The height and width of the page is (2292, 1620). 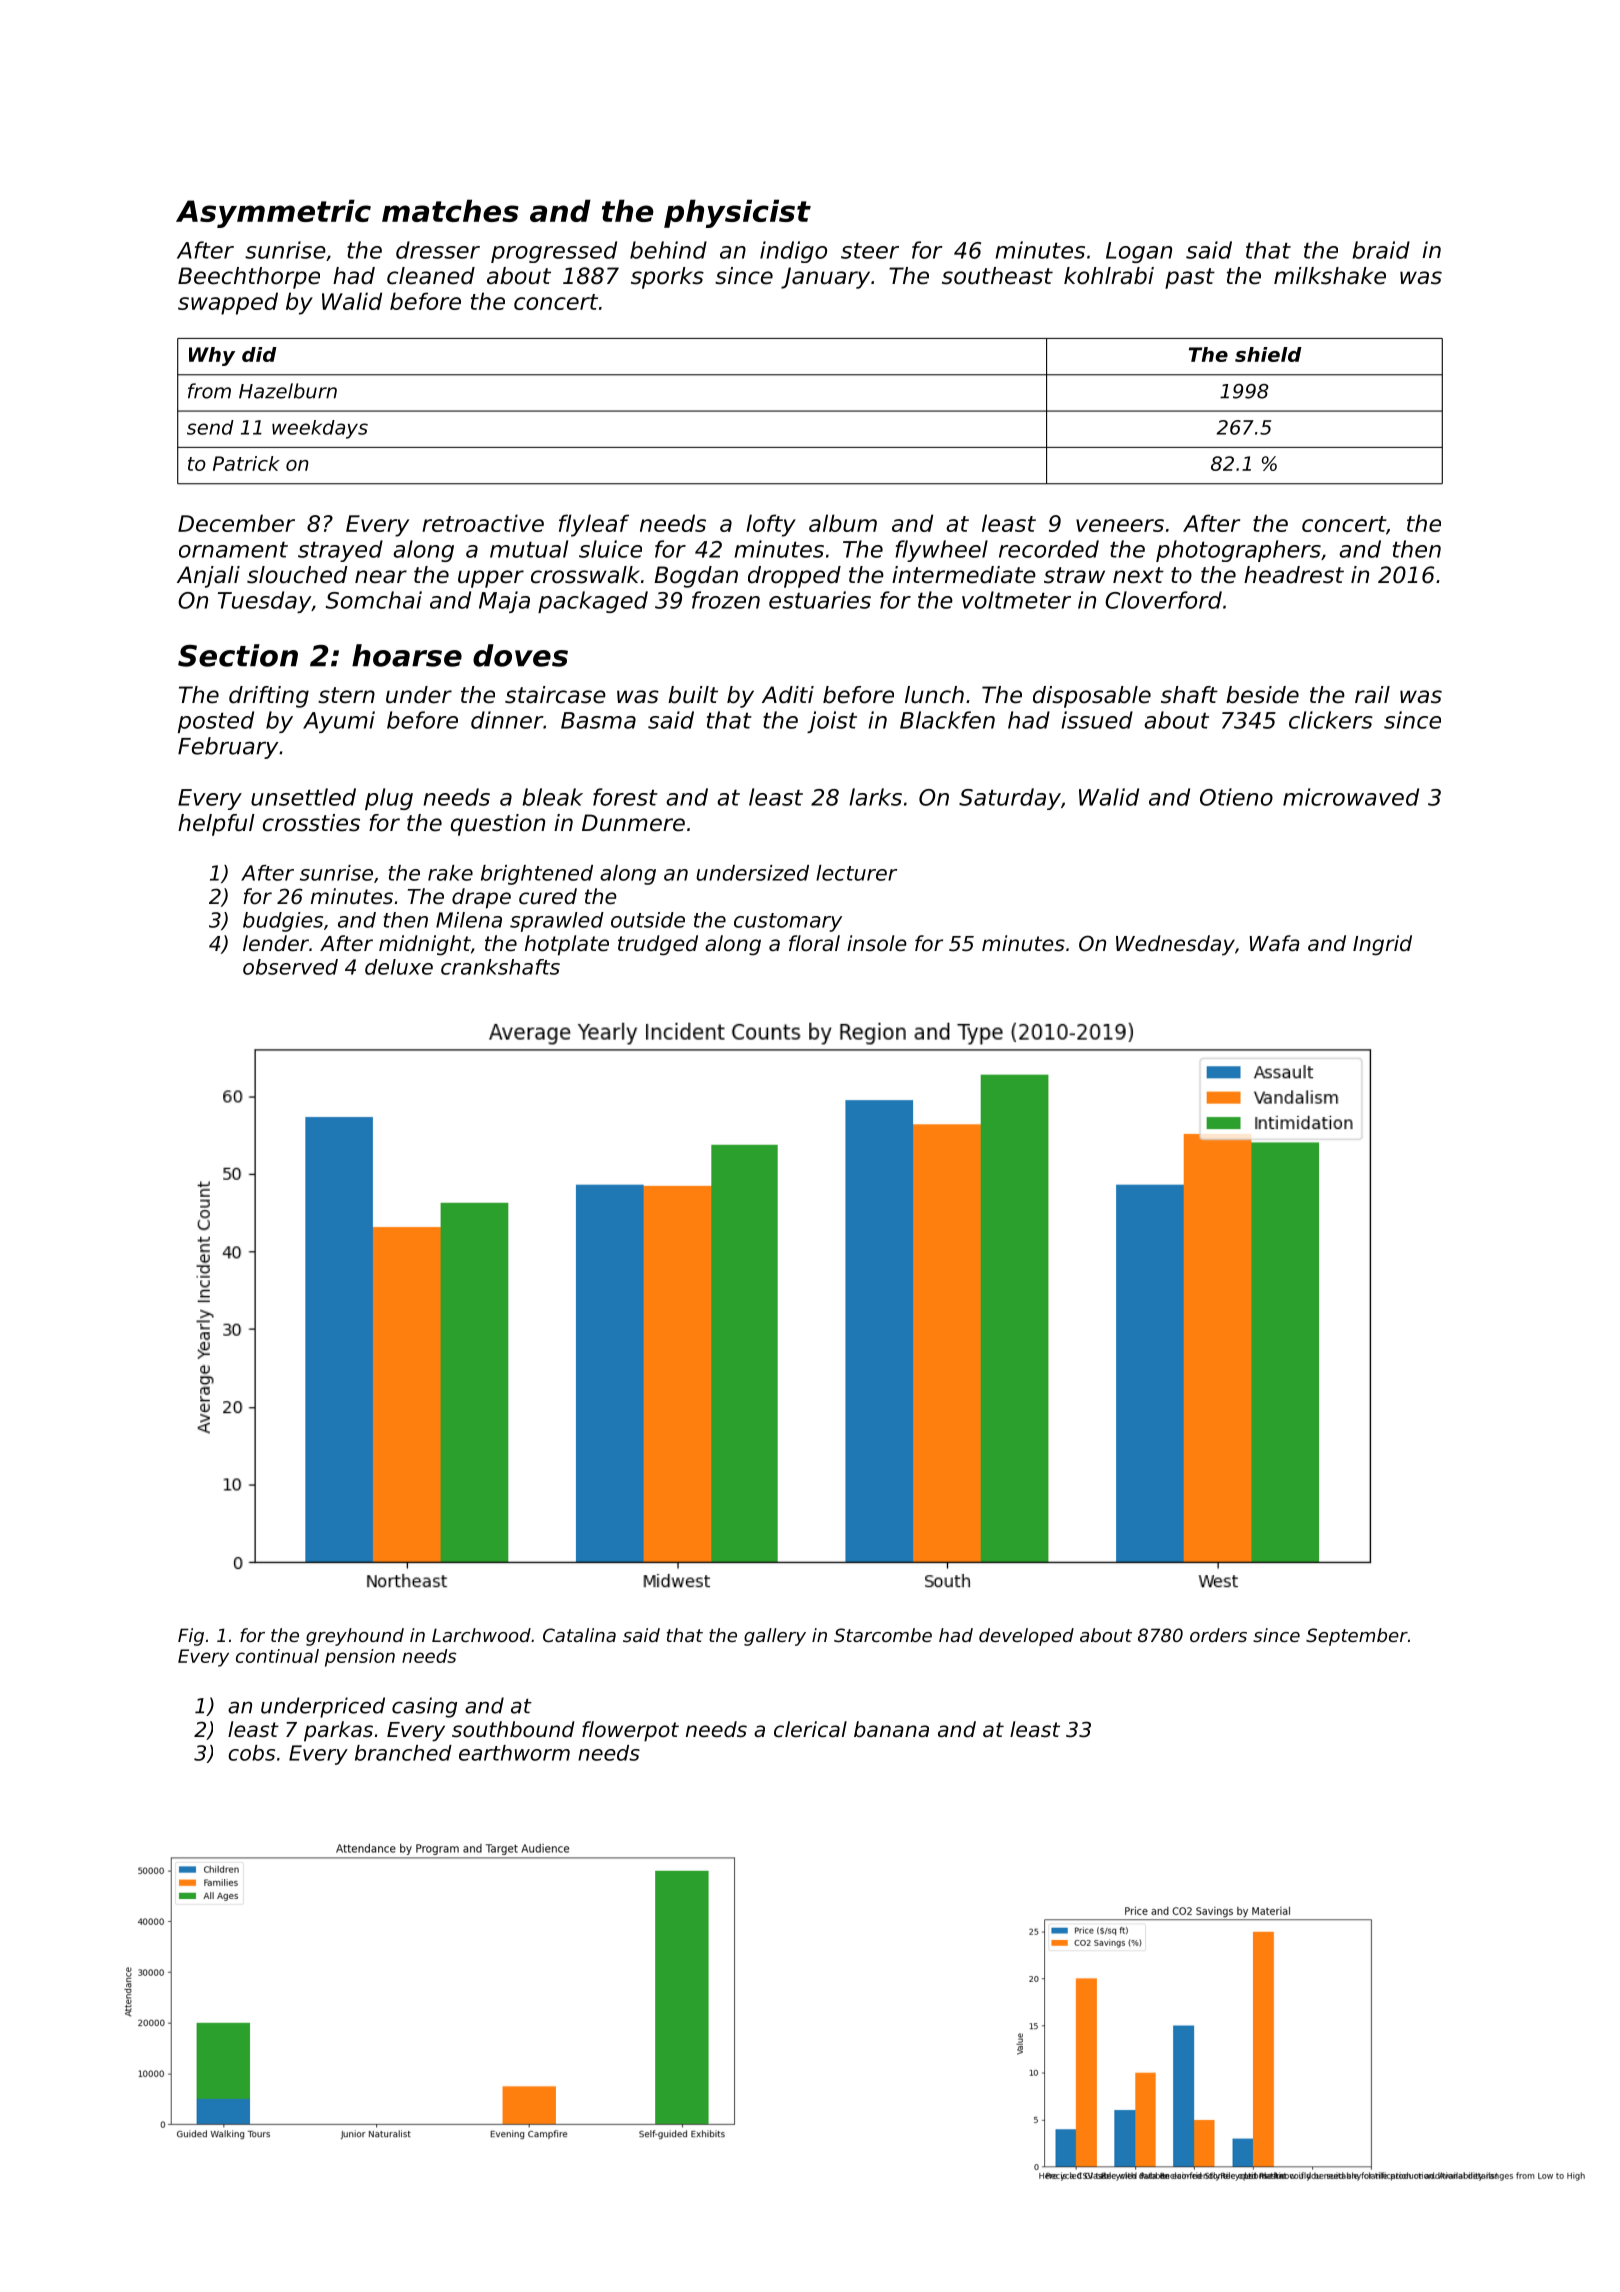 I want to click on deluxe, so click(x=399, y=967).
